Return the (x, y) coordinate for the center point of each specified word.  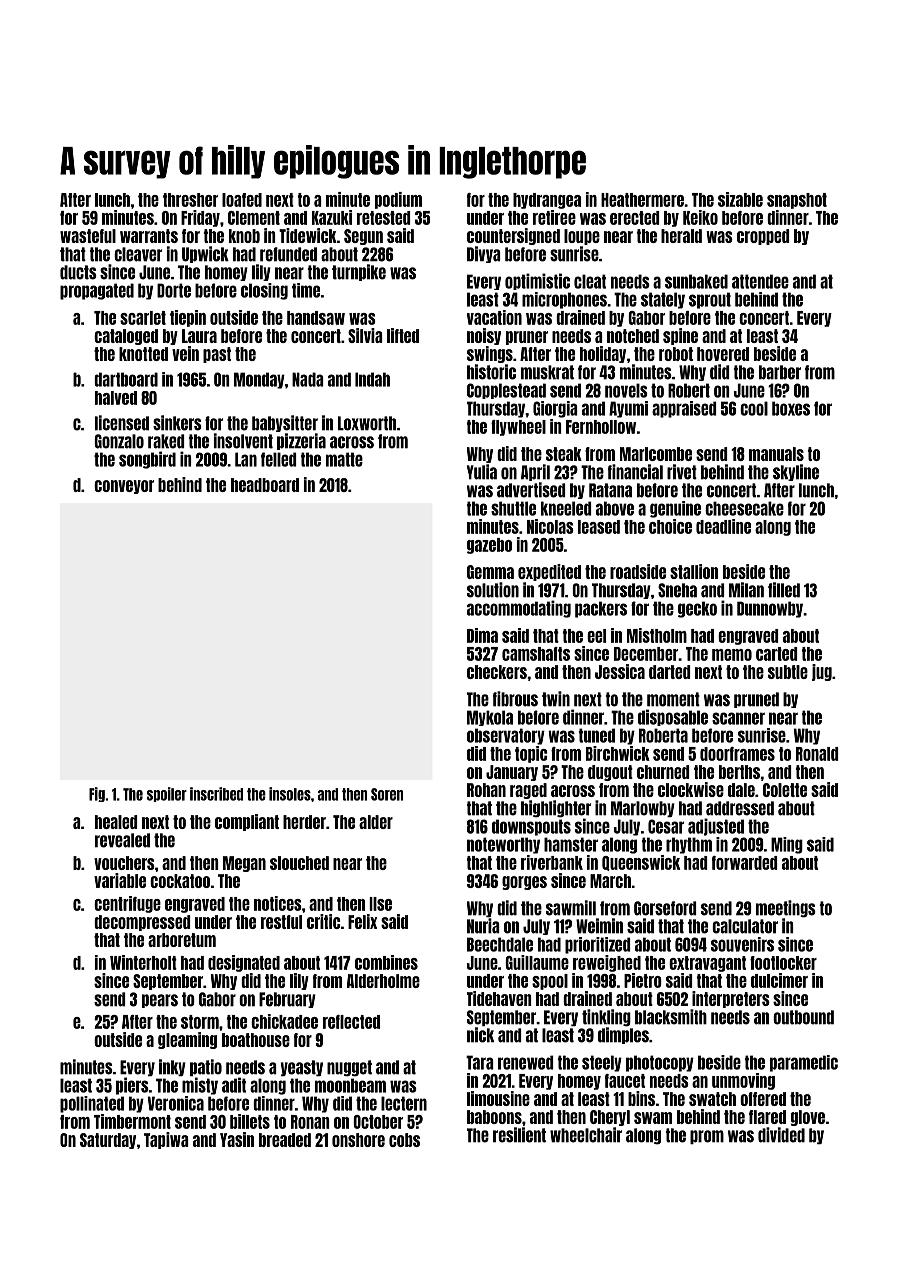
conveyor (124, 487)
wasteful (88, 236)
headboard (265, 485)
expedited (549, 572)
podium (398, 200)
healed (116, 822)
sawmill (571, 908)
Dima (482, 635)
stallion (694, 571)
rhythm (689, 845)
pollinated (92, 1104)
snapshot (797, 201)
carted (776, 654)
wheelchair (586, 1135)
